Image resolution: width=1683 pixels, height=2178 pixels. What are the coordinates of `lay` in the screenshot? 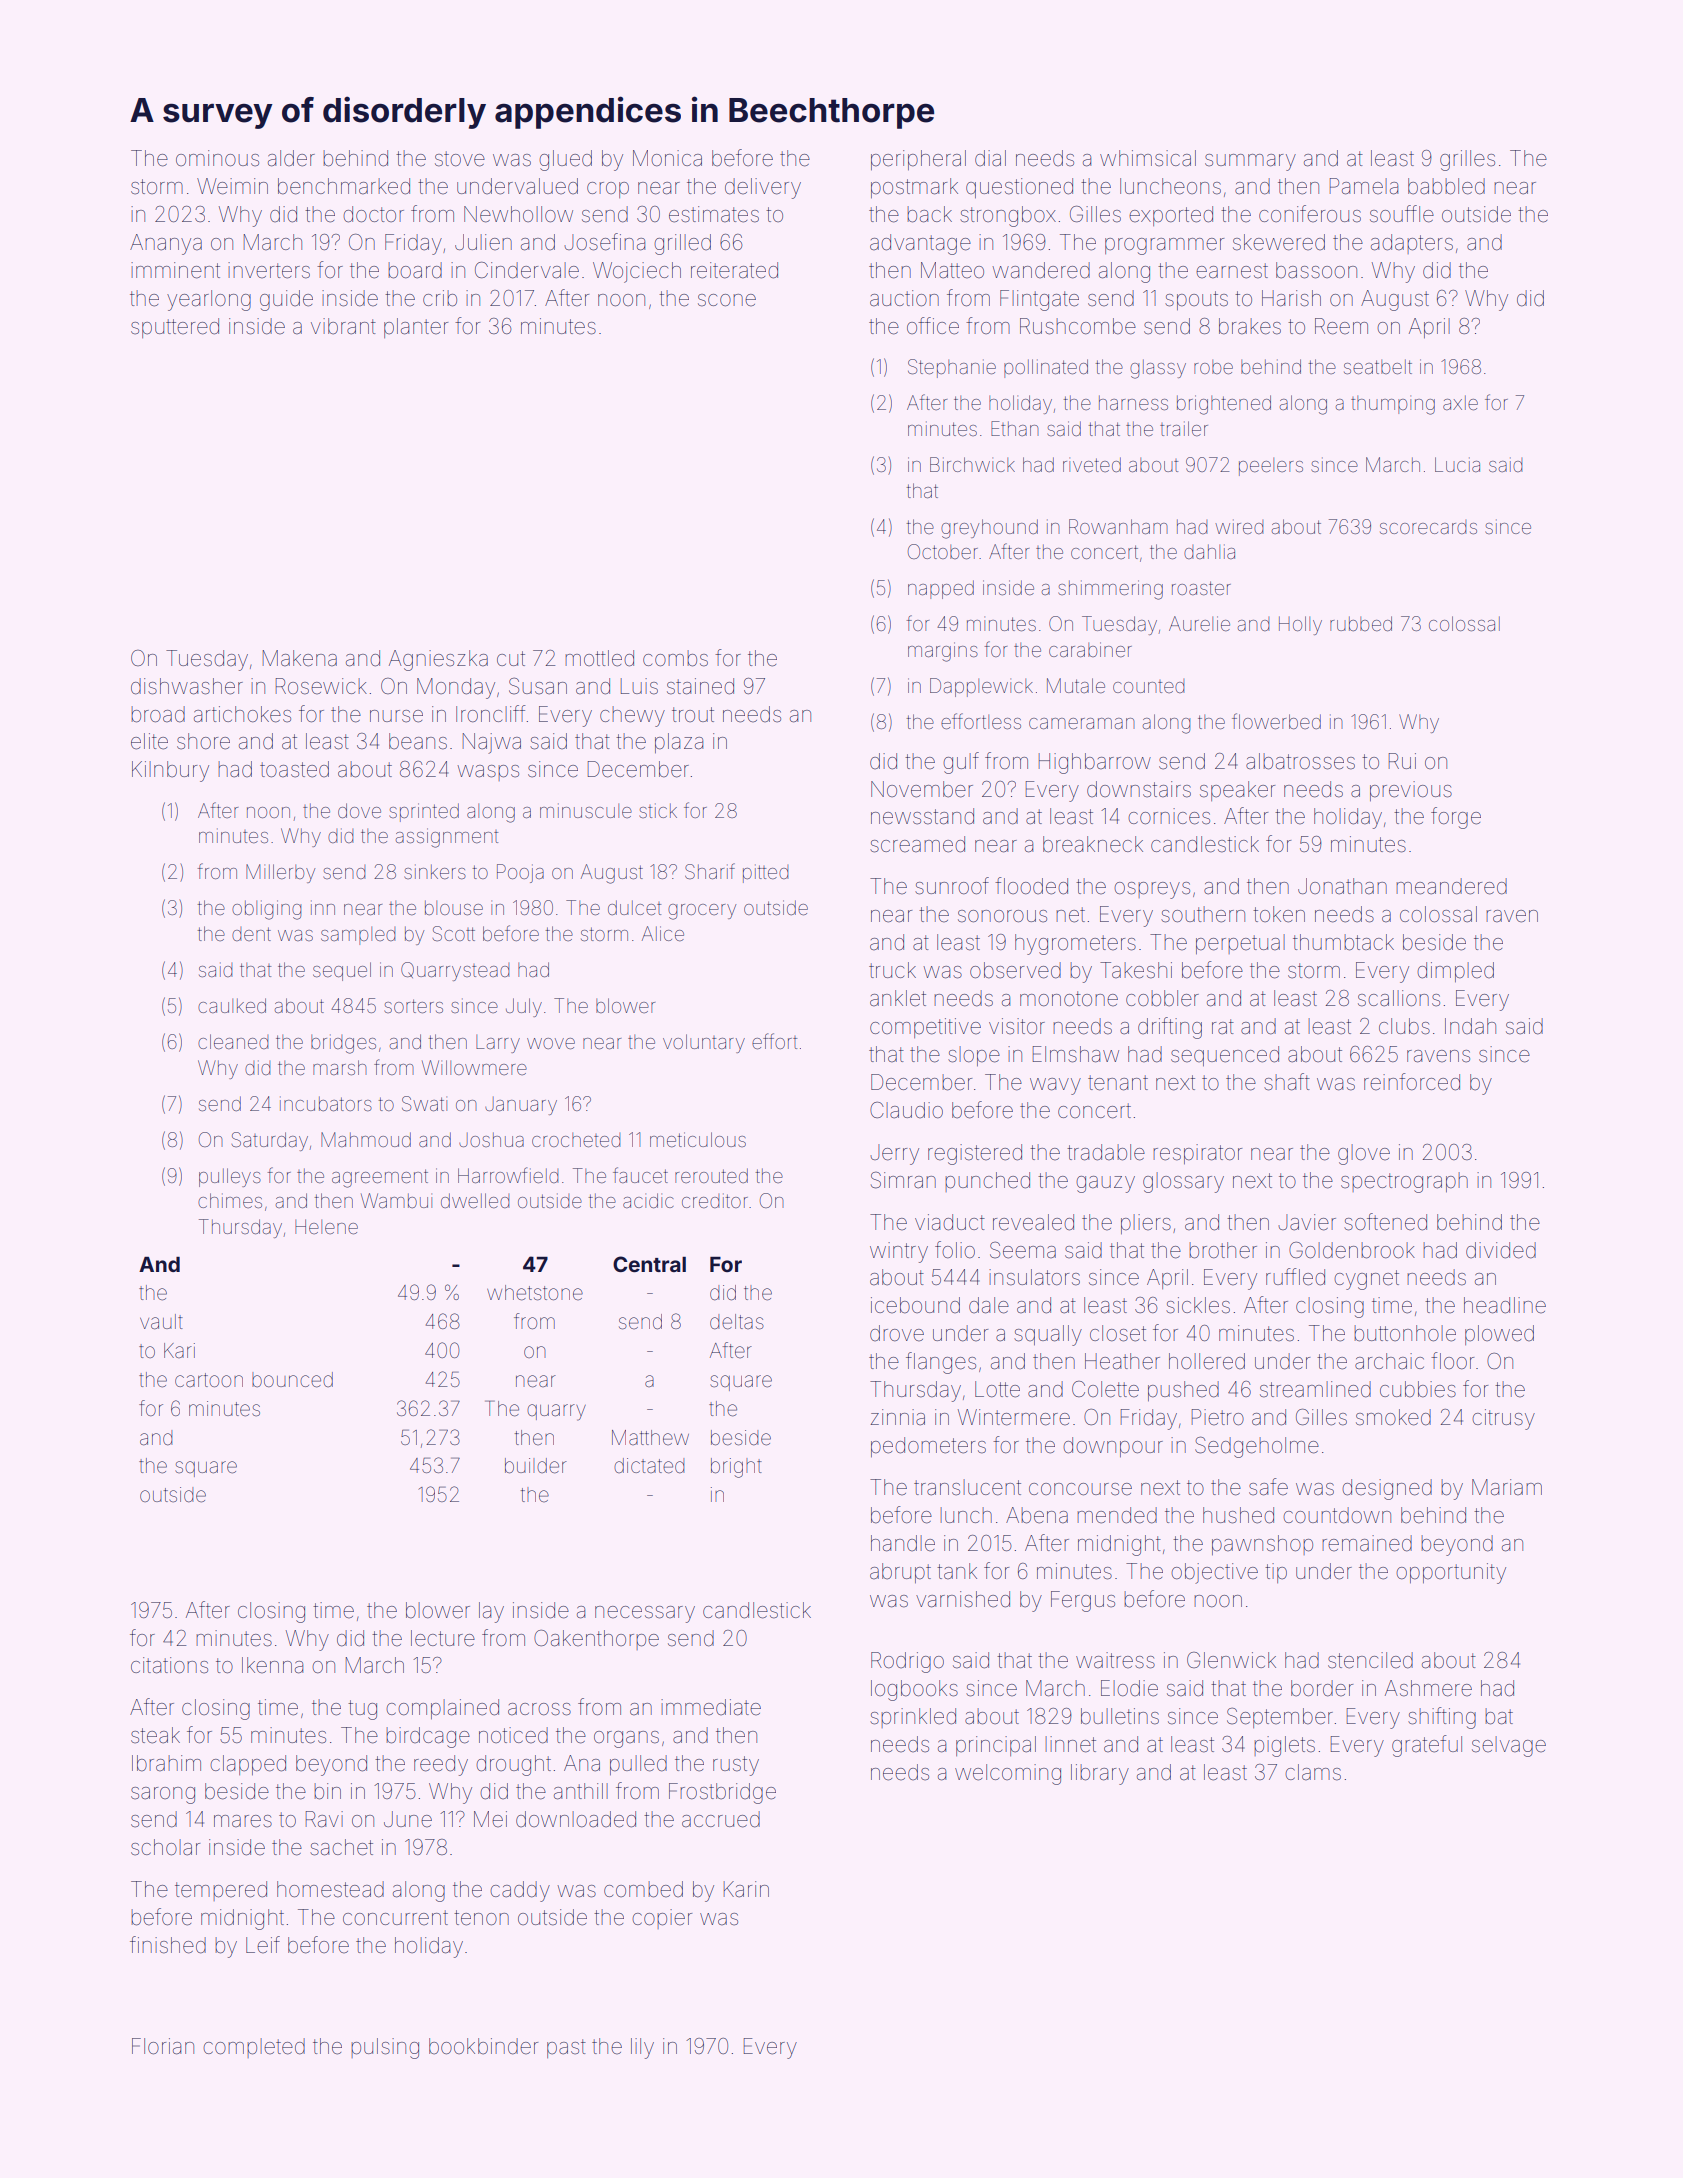 It's located at (491, 1612).
